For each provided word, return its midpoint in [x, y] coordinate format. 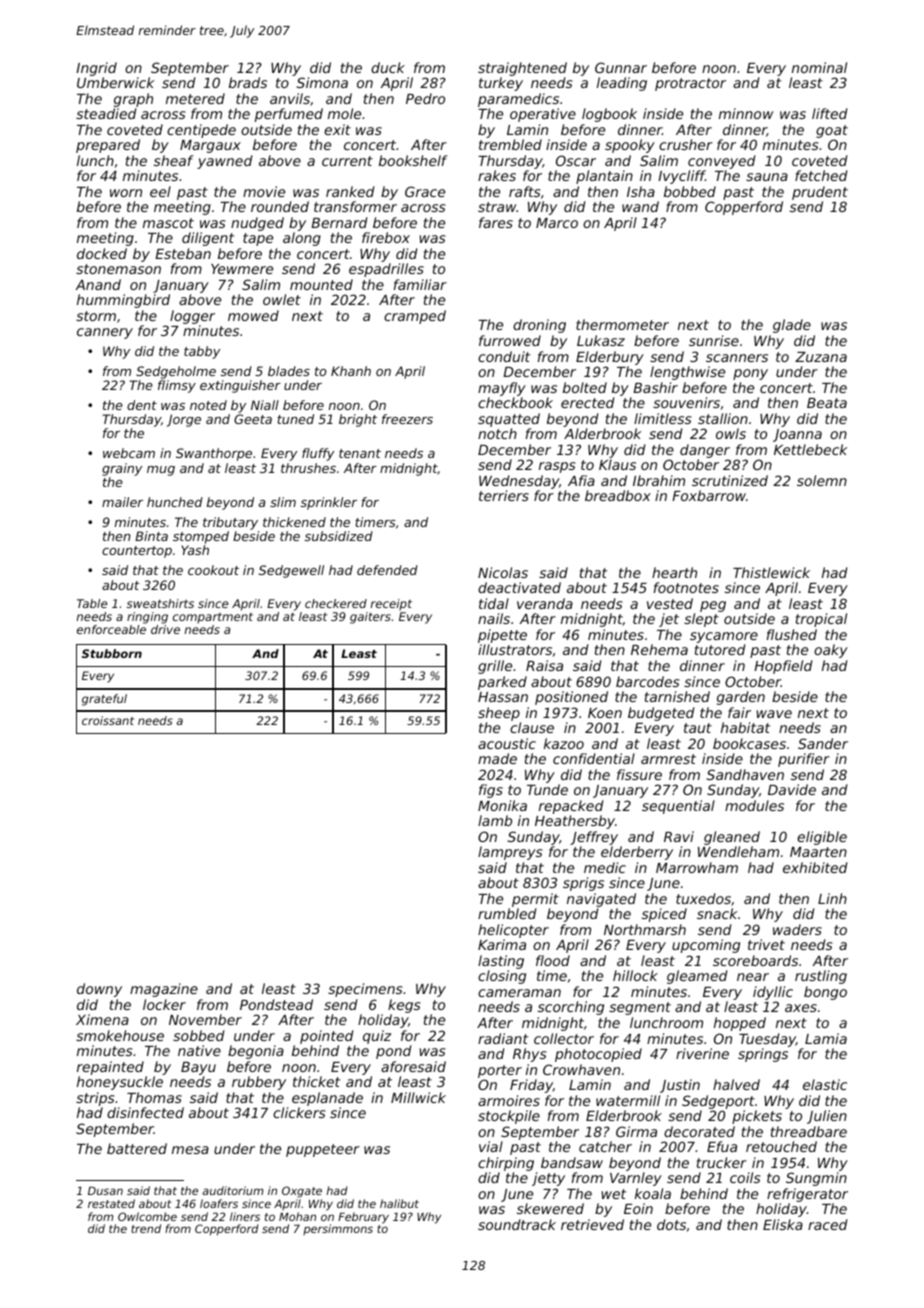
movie [264, 191]
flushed [792, 634]
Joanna [797, 435]
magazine [164, 990]
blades [289, 371]
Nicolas [503, 572]
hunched [175, 502]
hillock [635, 975]
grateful [104, 700]
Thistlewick [771, 572]
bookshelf [413, 160]
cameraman [519, 993]
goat [832, 131]
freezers [407, 419]
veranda [545, 603]
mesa [190, 1150]
